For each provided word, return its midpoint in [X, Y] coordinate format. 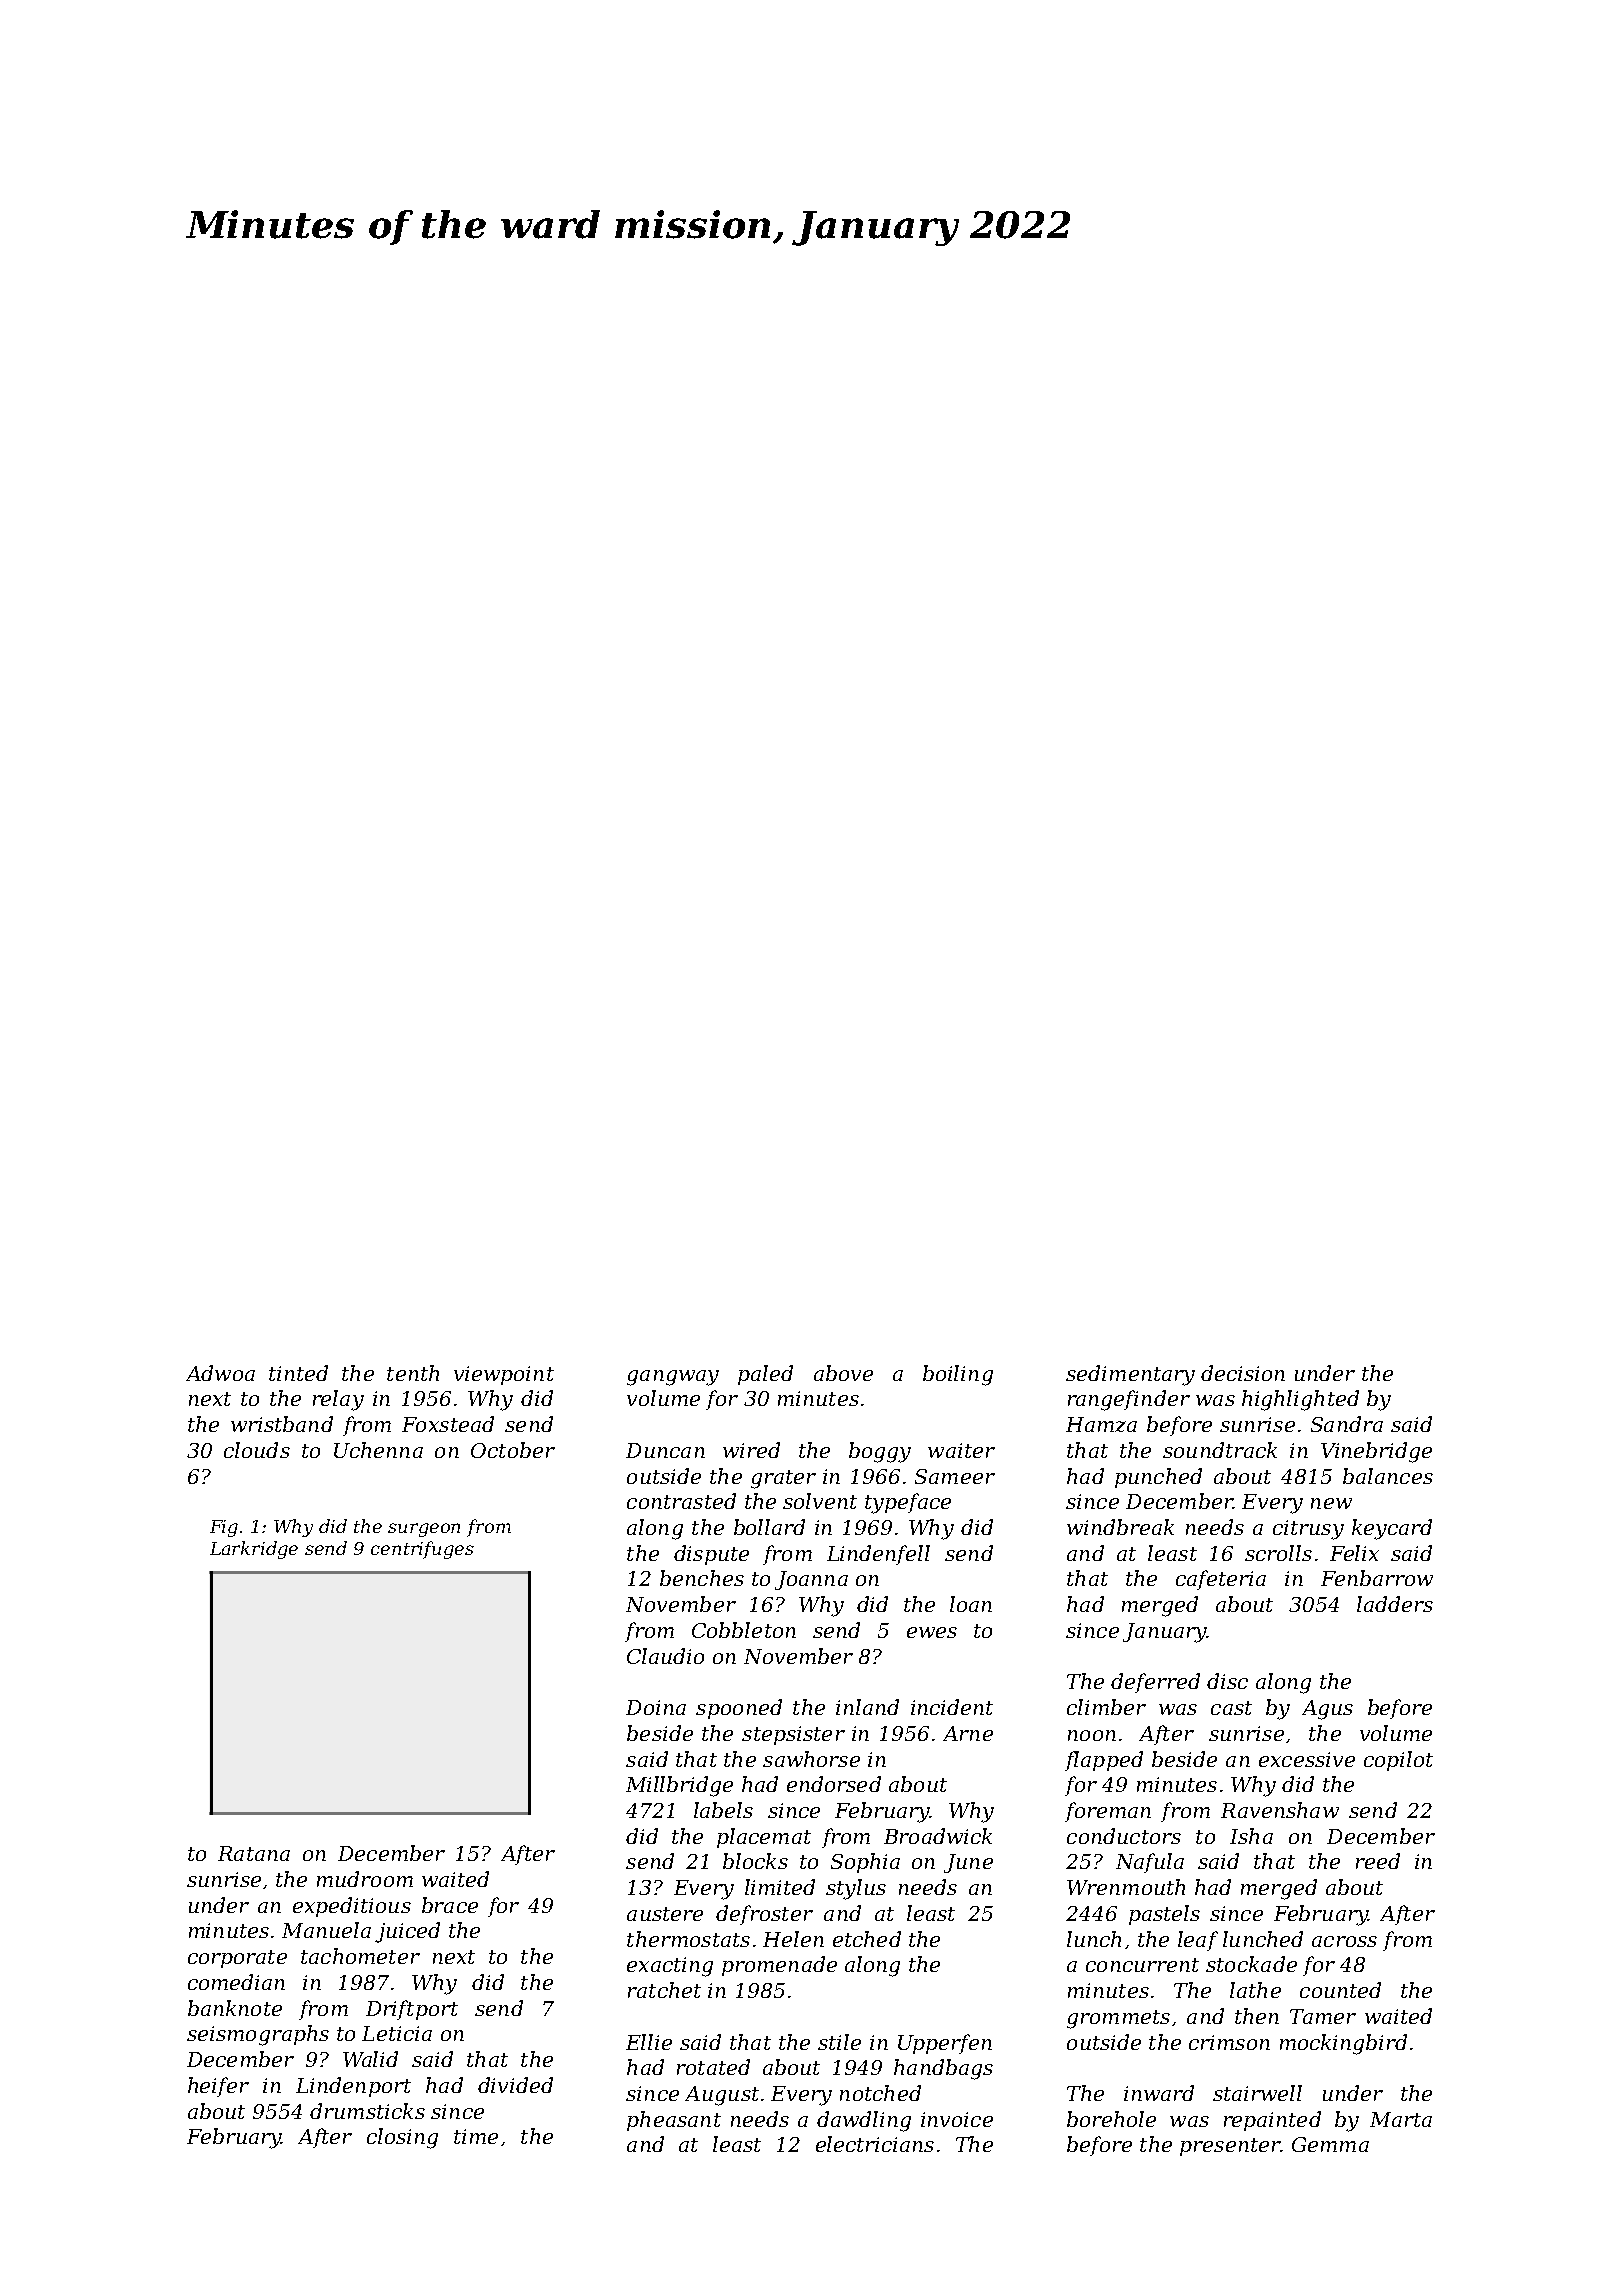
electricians [875, 2144]
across [1344, 1941]
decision [1243, 1373]
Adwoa [220, 1373]
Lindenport [353, 2087]
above [843, 1373]
